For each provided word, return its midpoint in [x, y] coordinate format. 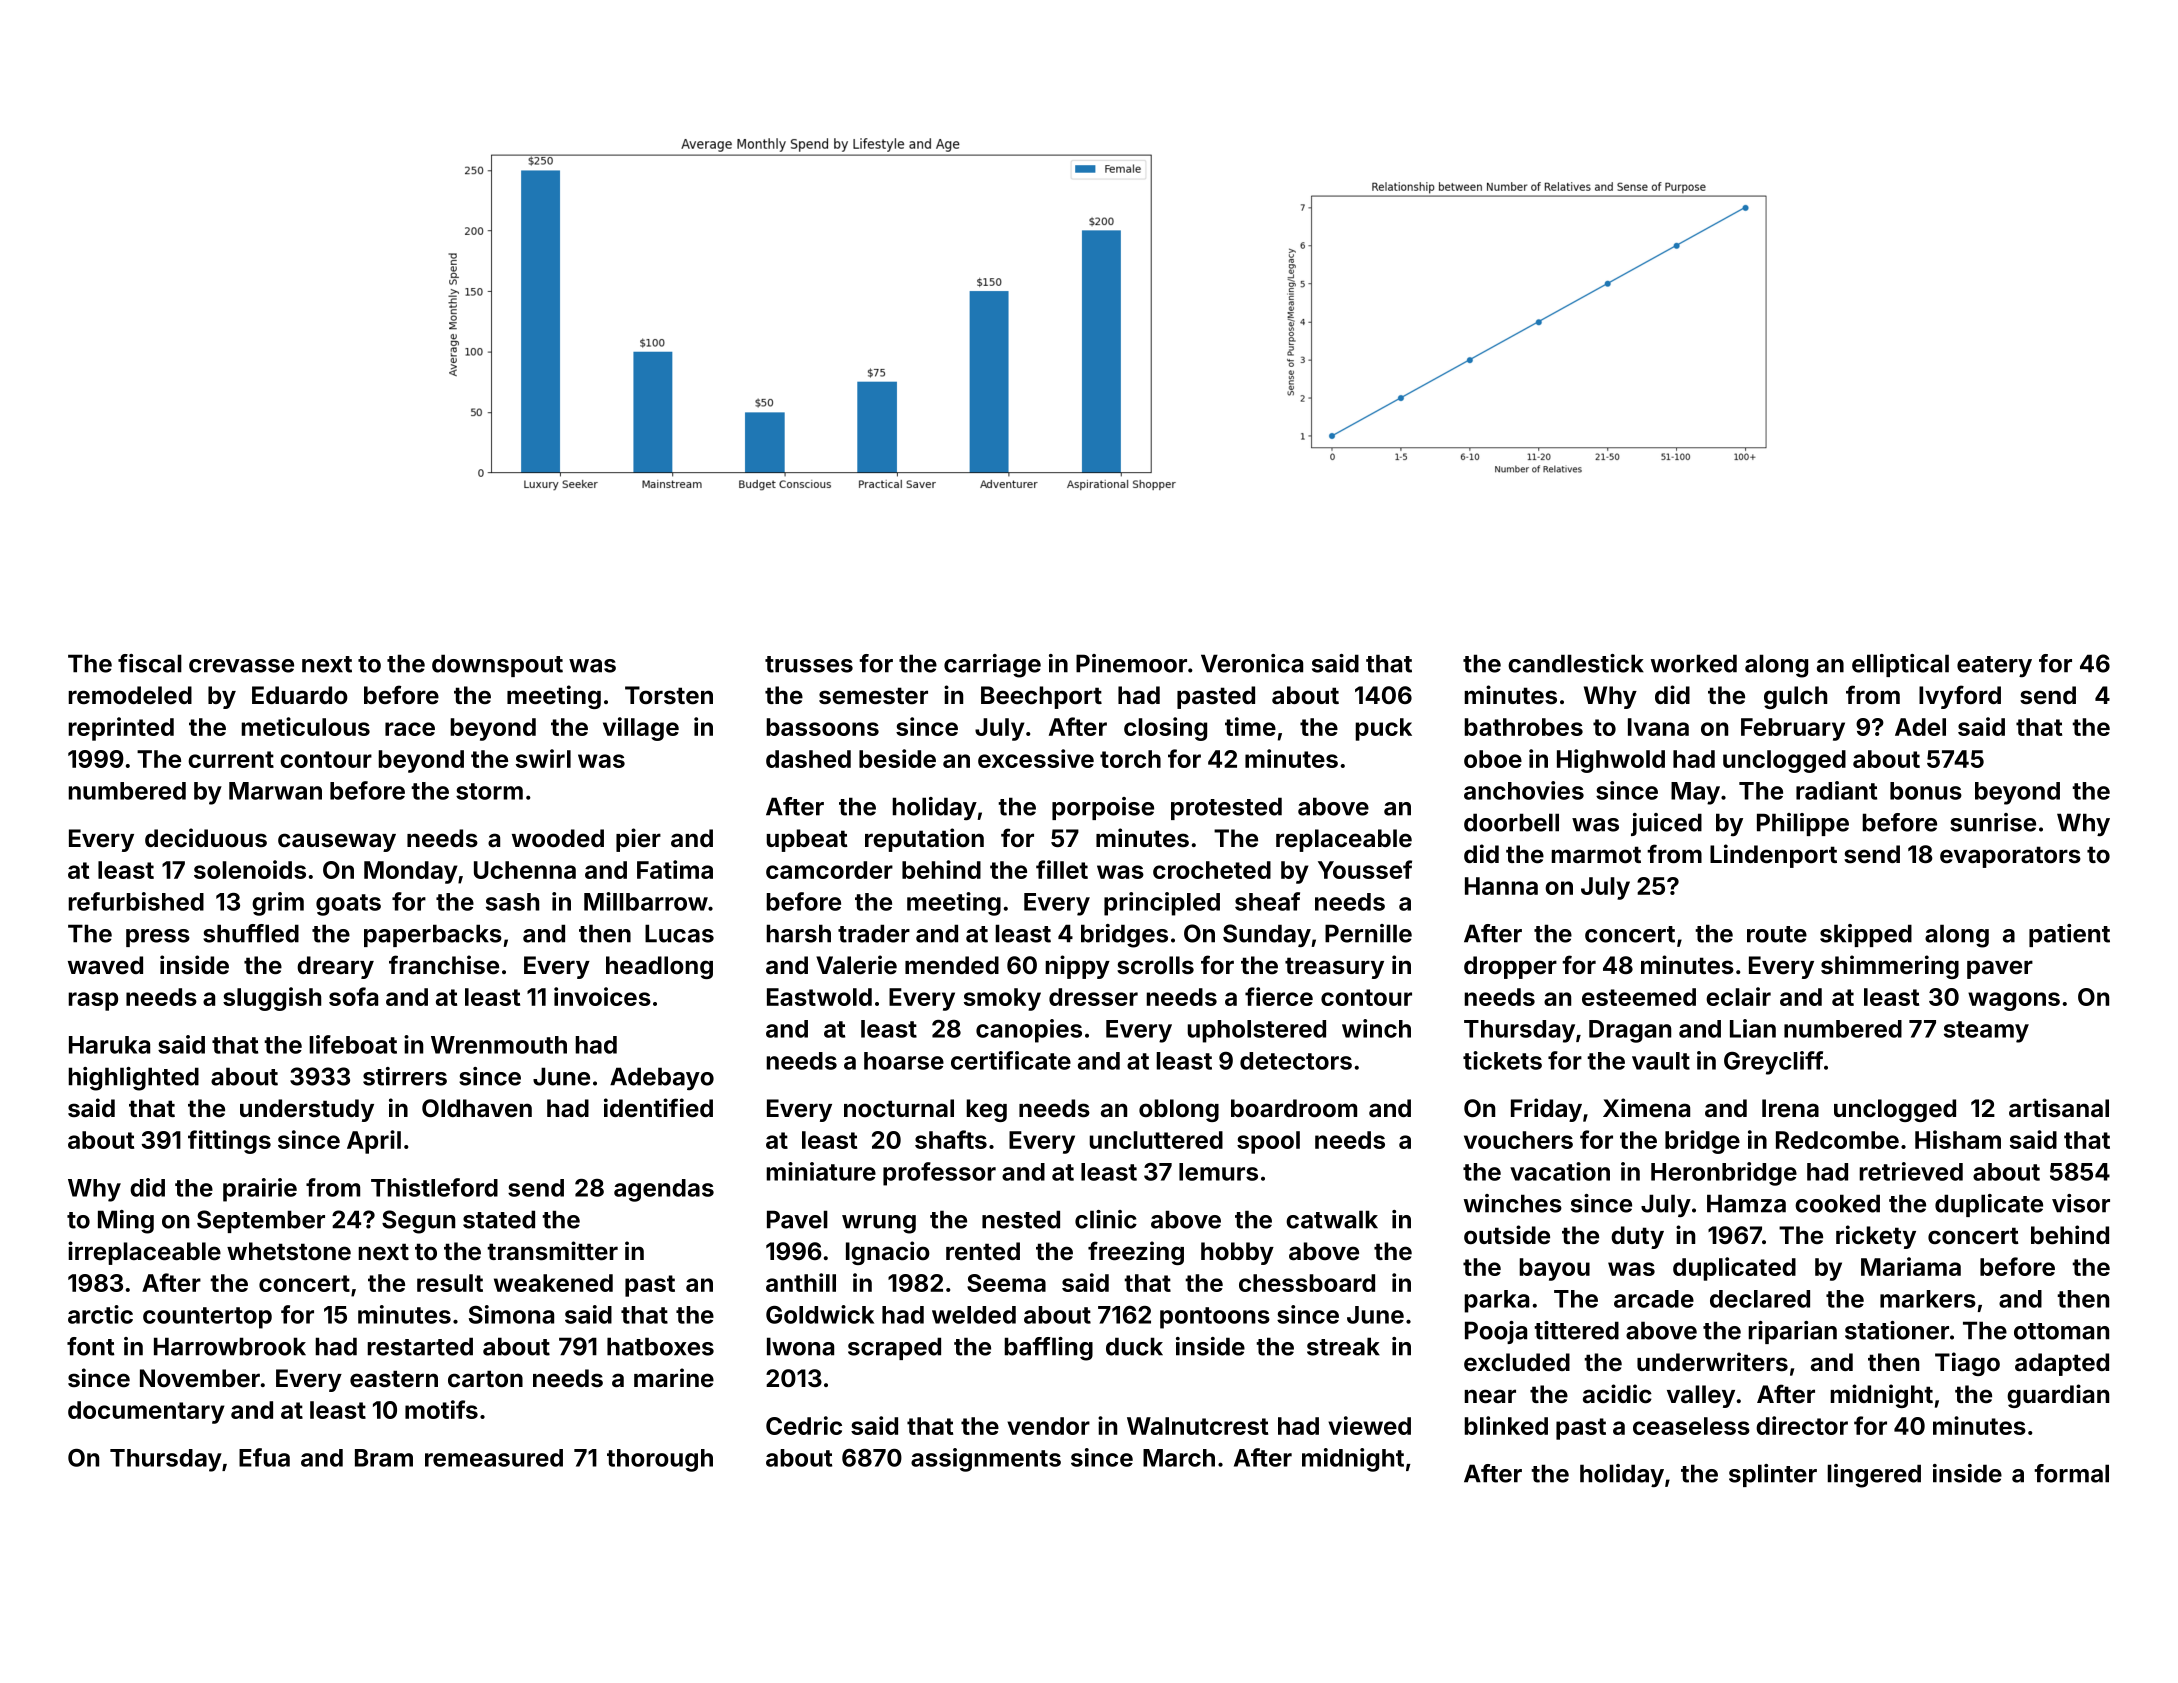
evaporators [2010, 857]
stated [499, 1219]
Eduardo [300, 695]
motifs [441, 1409]
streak [1343, 1346]
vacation [1560, 1171]
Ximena [1646, 1107]
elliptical [1900, 665]
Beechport [1041, 697]
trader [874, 933]
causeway [337, 842]
